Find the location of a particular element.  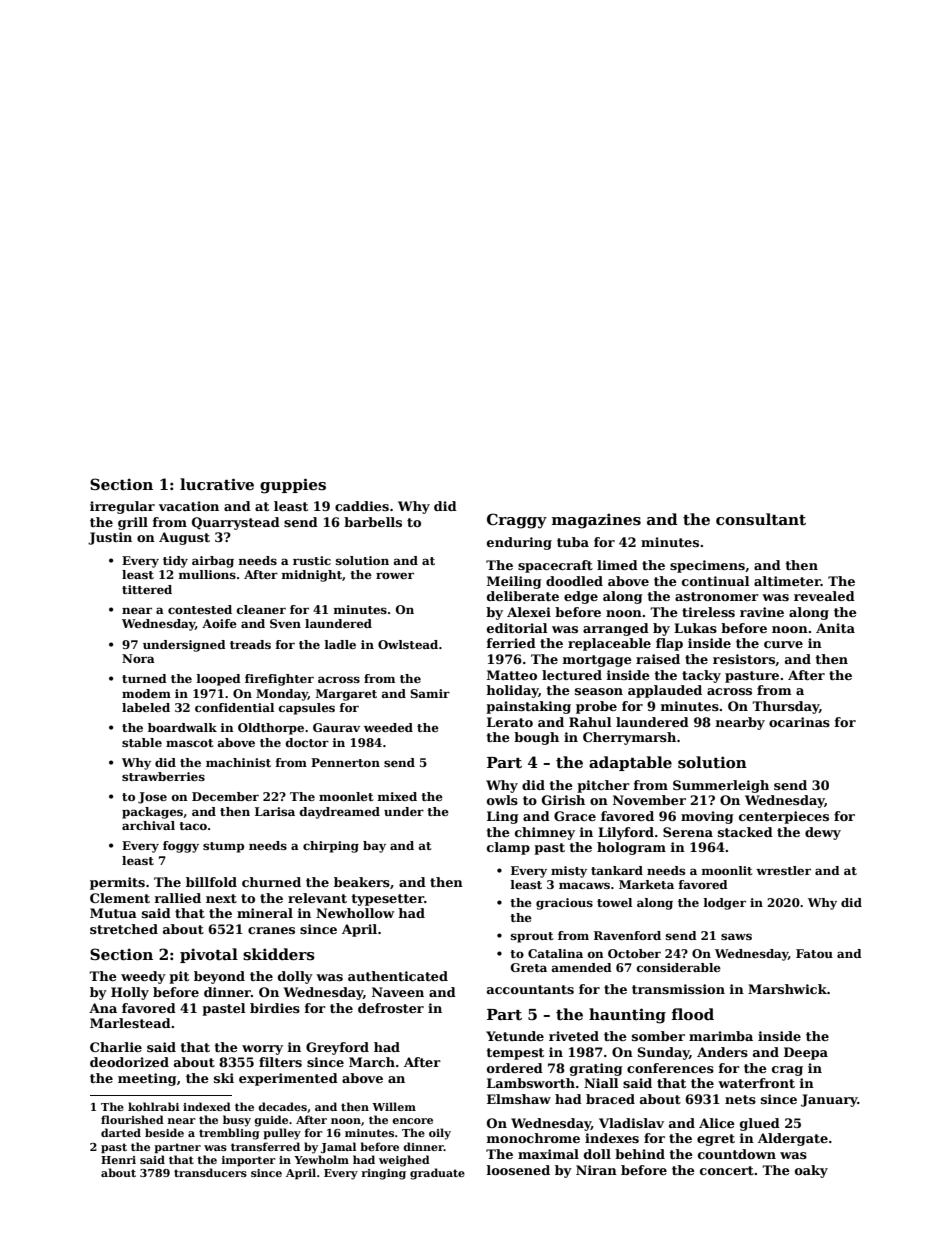

consultant is located at coordinates (761, 519).
